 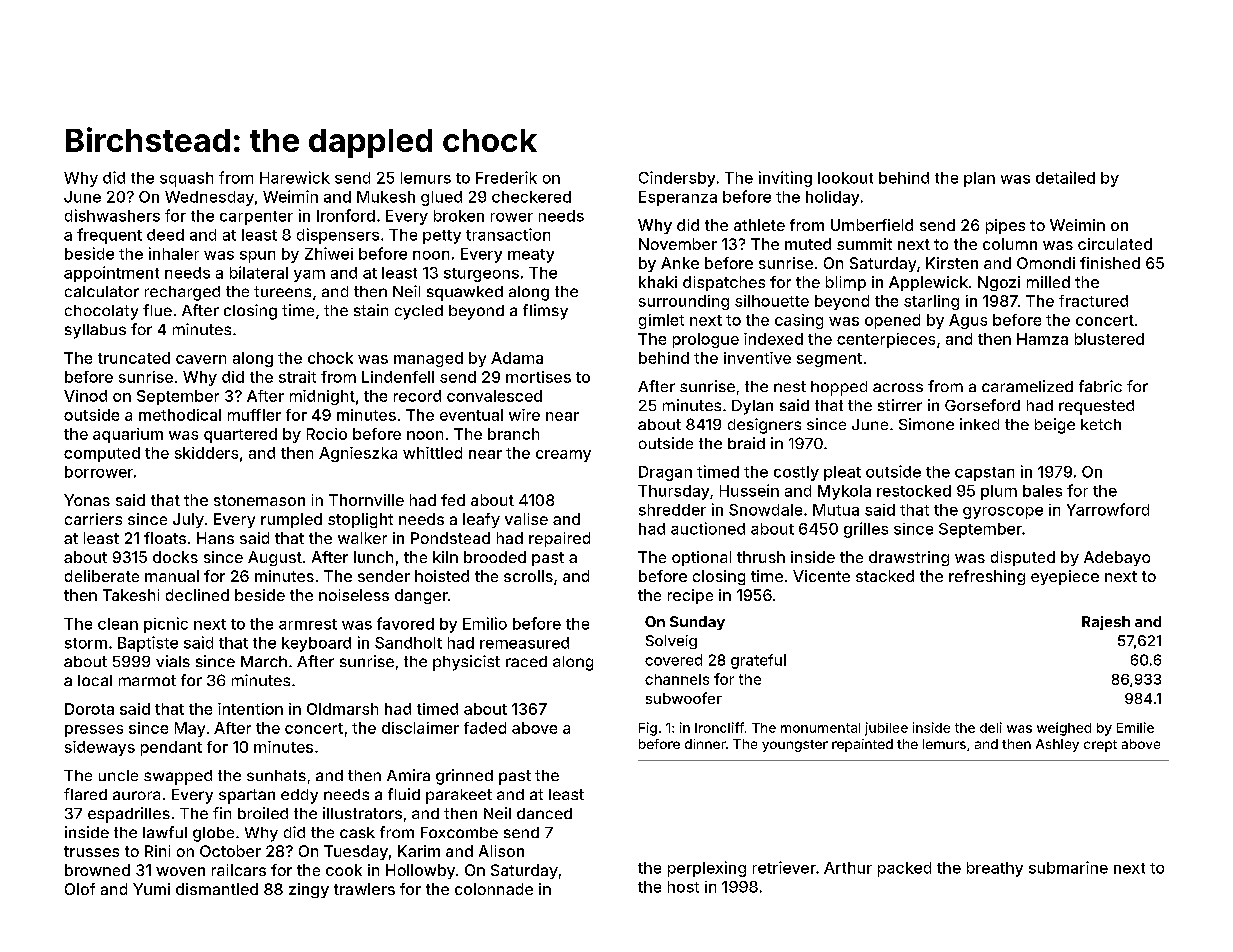 What do you see at coordinates (885, 576) in the page?
I see `stacked` at bounding box center [885, 576].
